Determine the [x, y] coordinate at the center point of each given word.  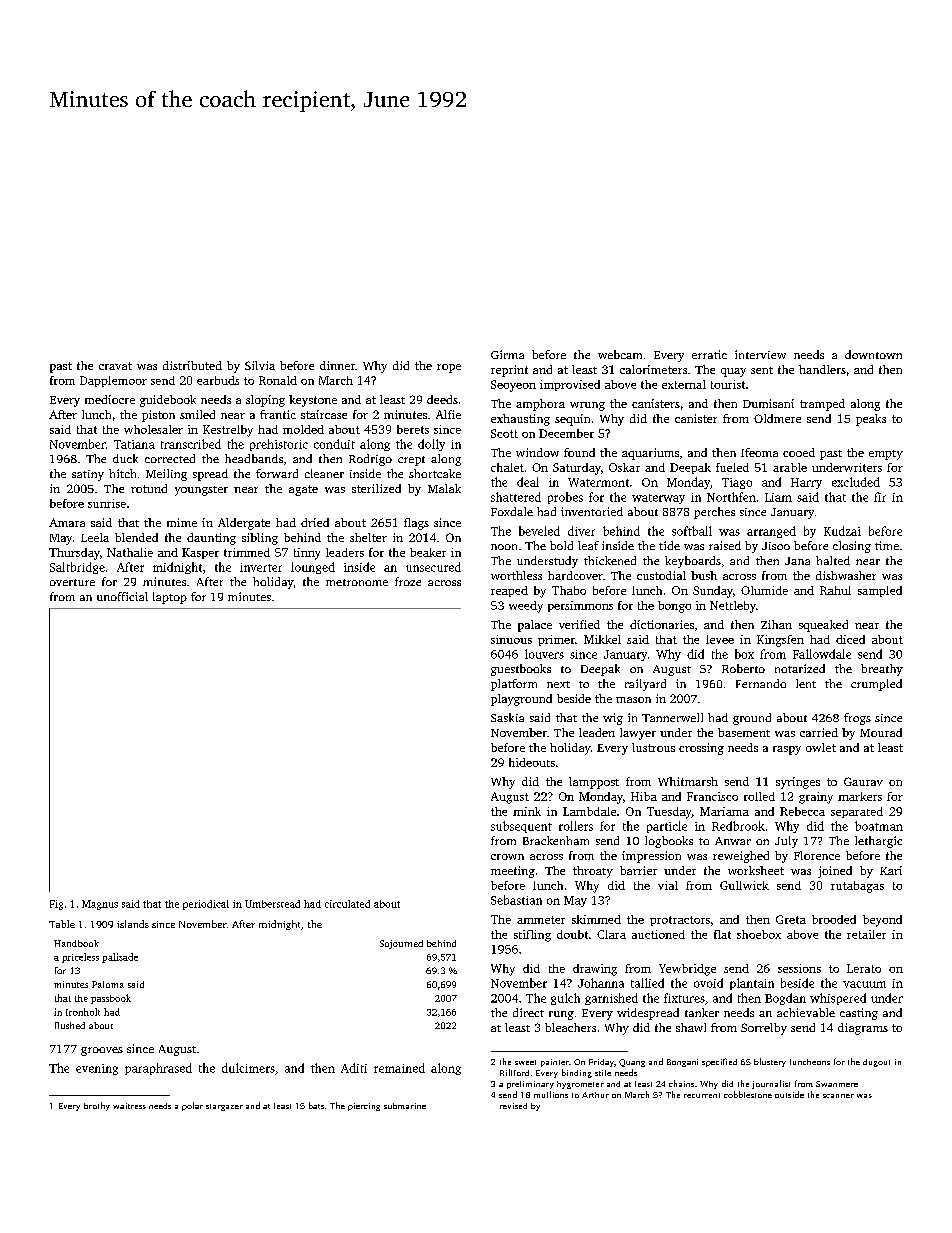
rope [449, 368]
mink [527, 811]
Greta [791, 919]
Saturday [577, 469]
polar [192, 1106]
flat [722, 934]
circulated [347, 904]
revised [513, 1106]
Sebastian [516, 900]
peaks [871, 420]
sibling [260, 539]
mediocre [110, 399]
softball [692, 531]
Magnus [100, 905]
